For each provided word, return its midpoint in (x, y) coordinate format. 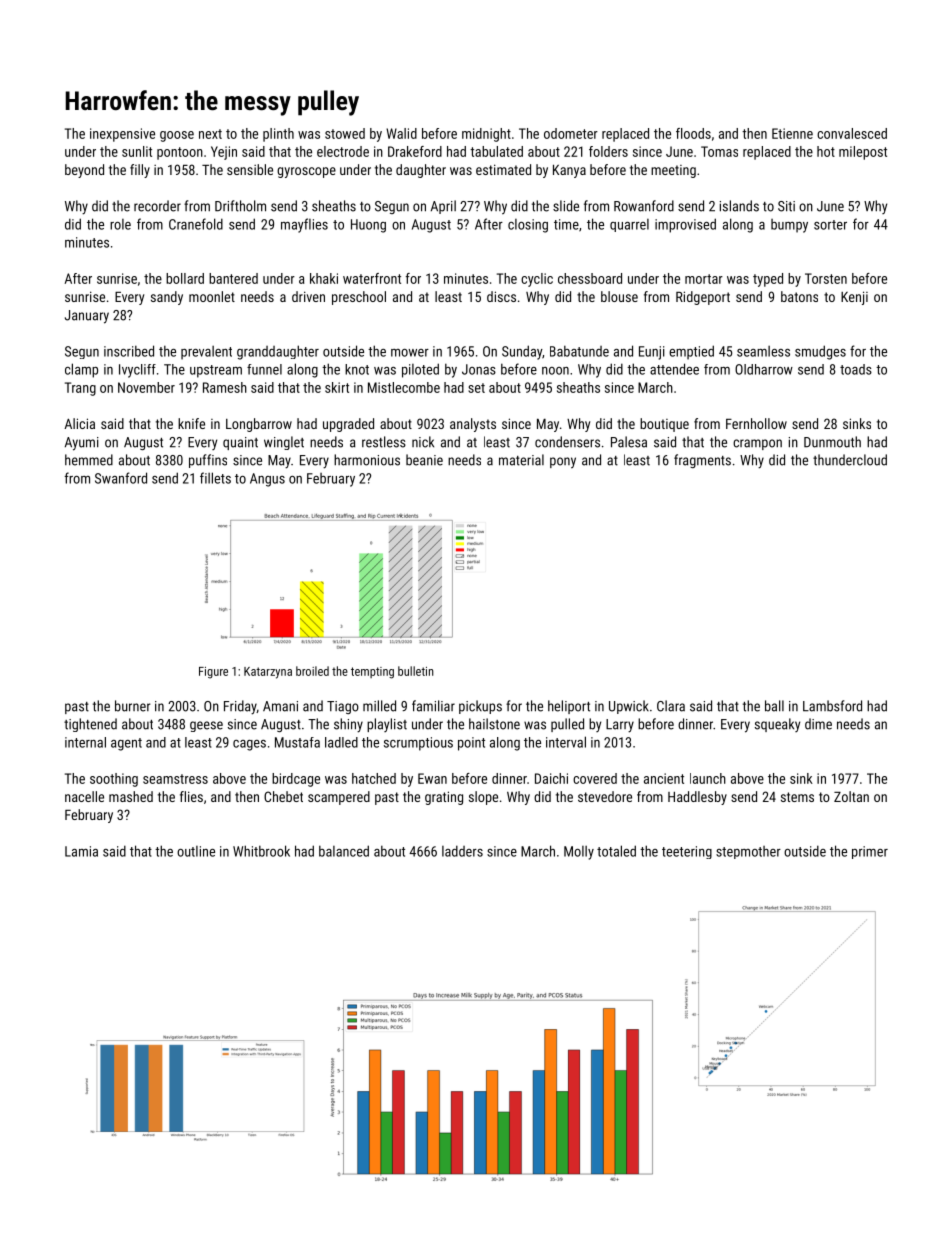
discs (501, 296)
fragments (702, 461)
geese (206, 726)
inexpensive (122, 135)
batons (799, 296)
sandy (167, 298)
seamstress (175, 779)
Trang (80, 389)
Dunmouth (832, 442)
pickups (480, 707)
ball (774, 706)
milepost (863, 153)
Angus (267, 480)
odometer (571, 133)
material (521, 460)
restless (384, 442)
